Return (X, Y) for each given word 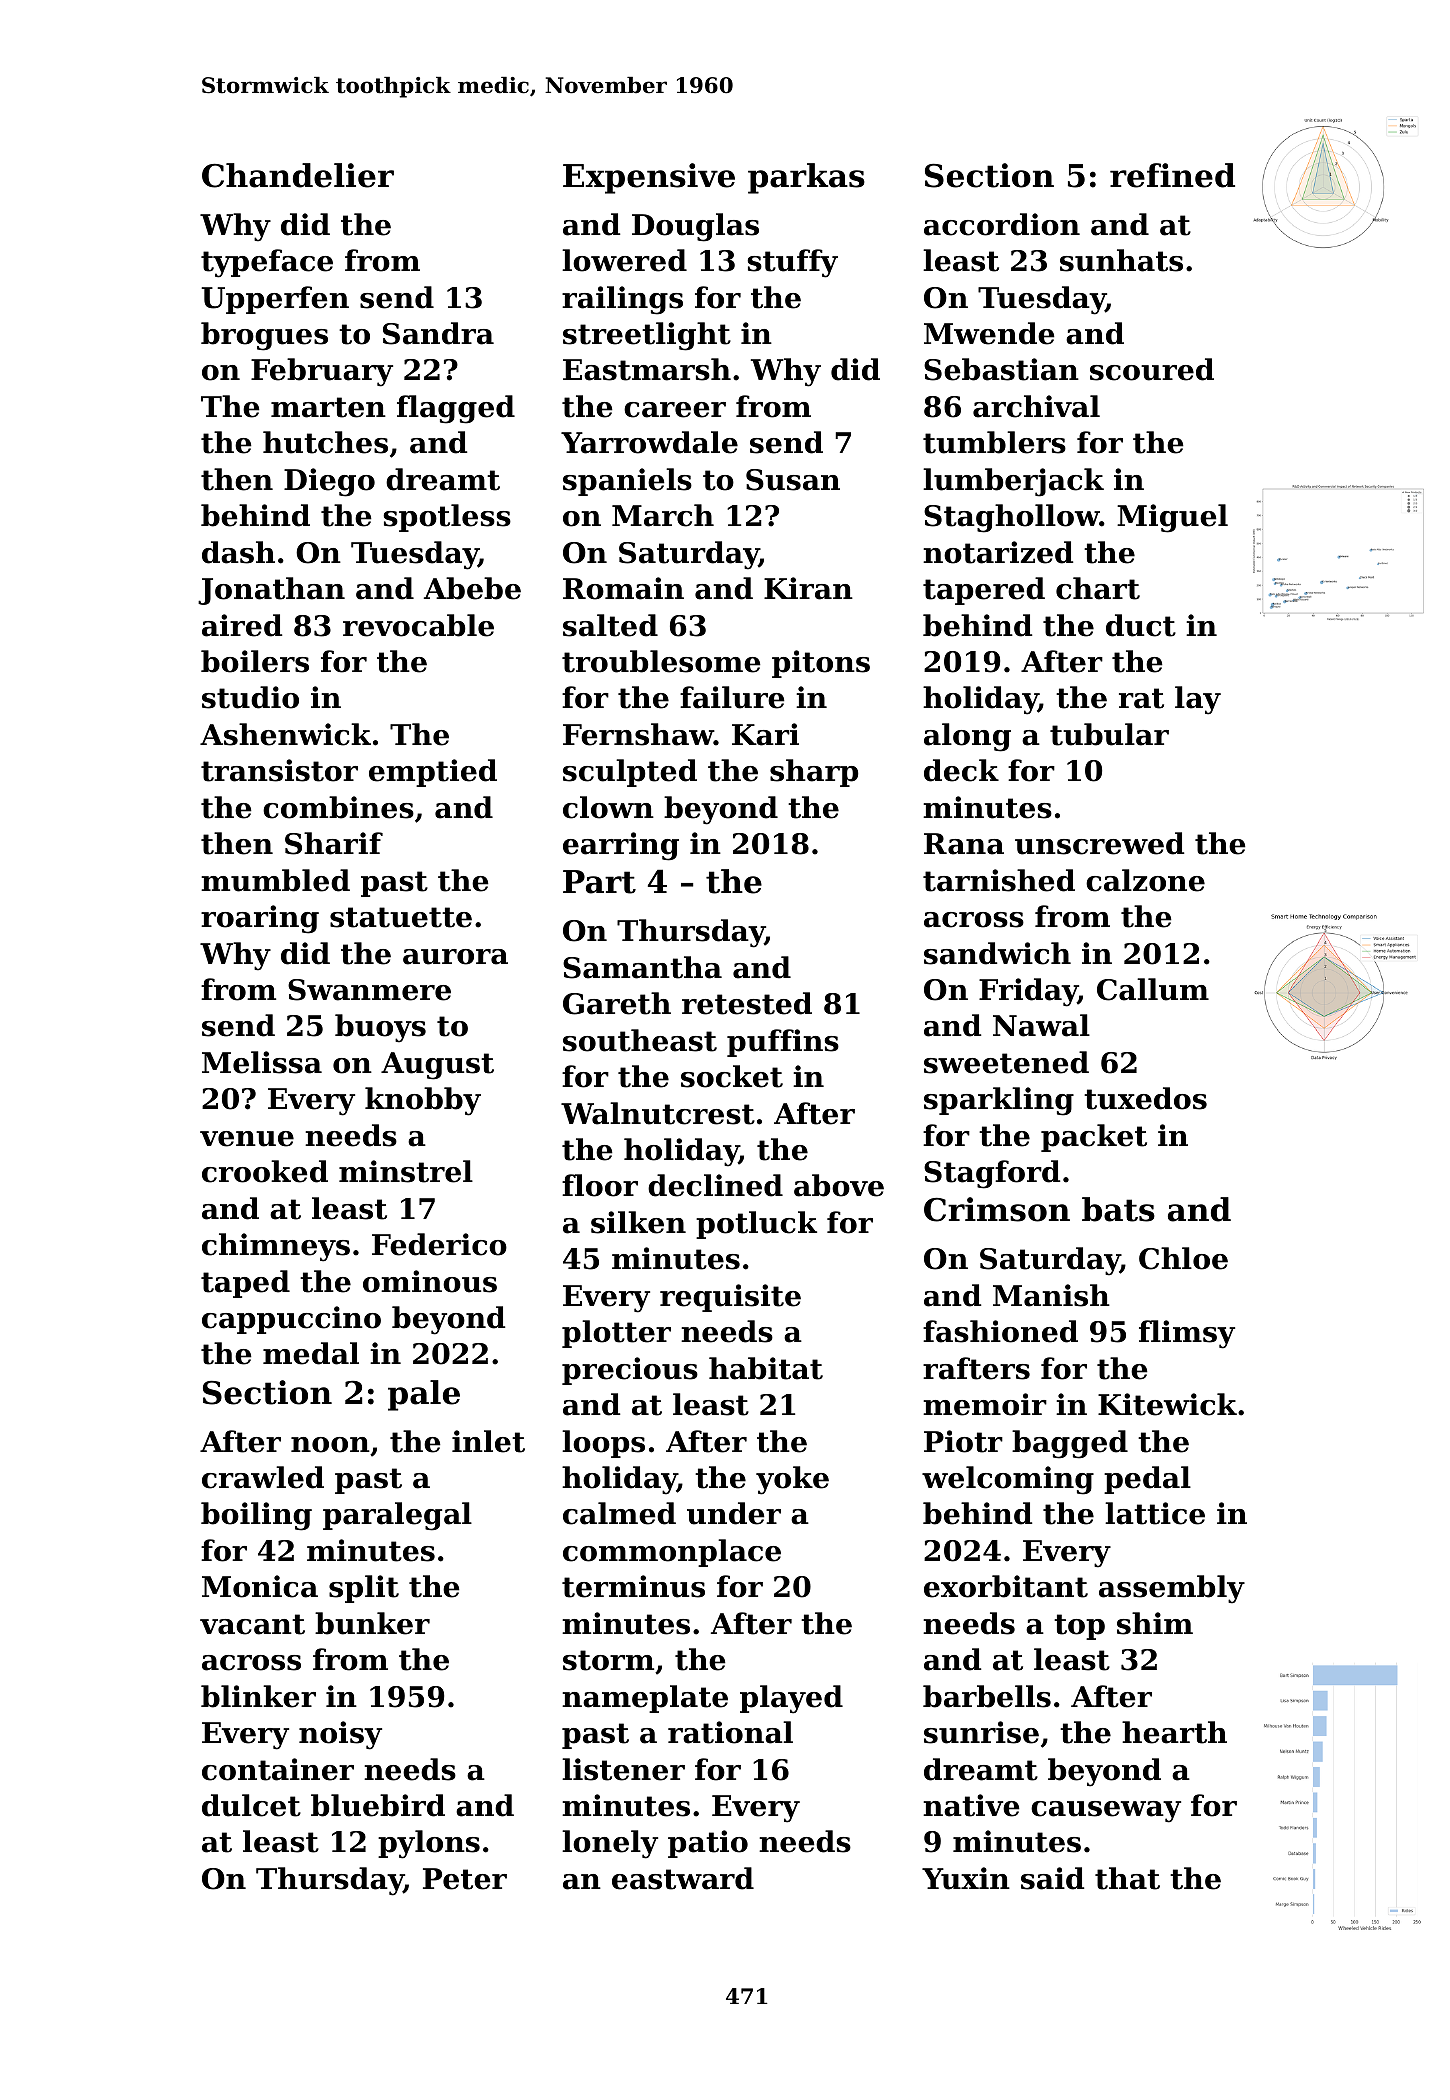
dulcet (251, 1805)
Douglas (695, 227)
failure (732, 697)
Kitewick (1167, 1404)
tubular (1109, 734)
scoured (1152, 369)
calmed (619, 1513)
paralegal (397, 1516)
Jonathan (271, 591)
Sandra (438, 333)
